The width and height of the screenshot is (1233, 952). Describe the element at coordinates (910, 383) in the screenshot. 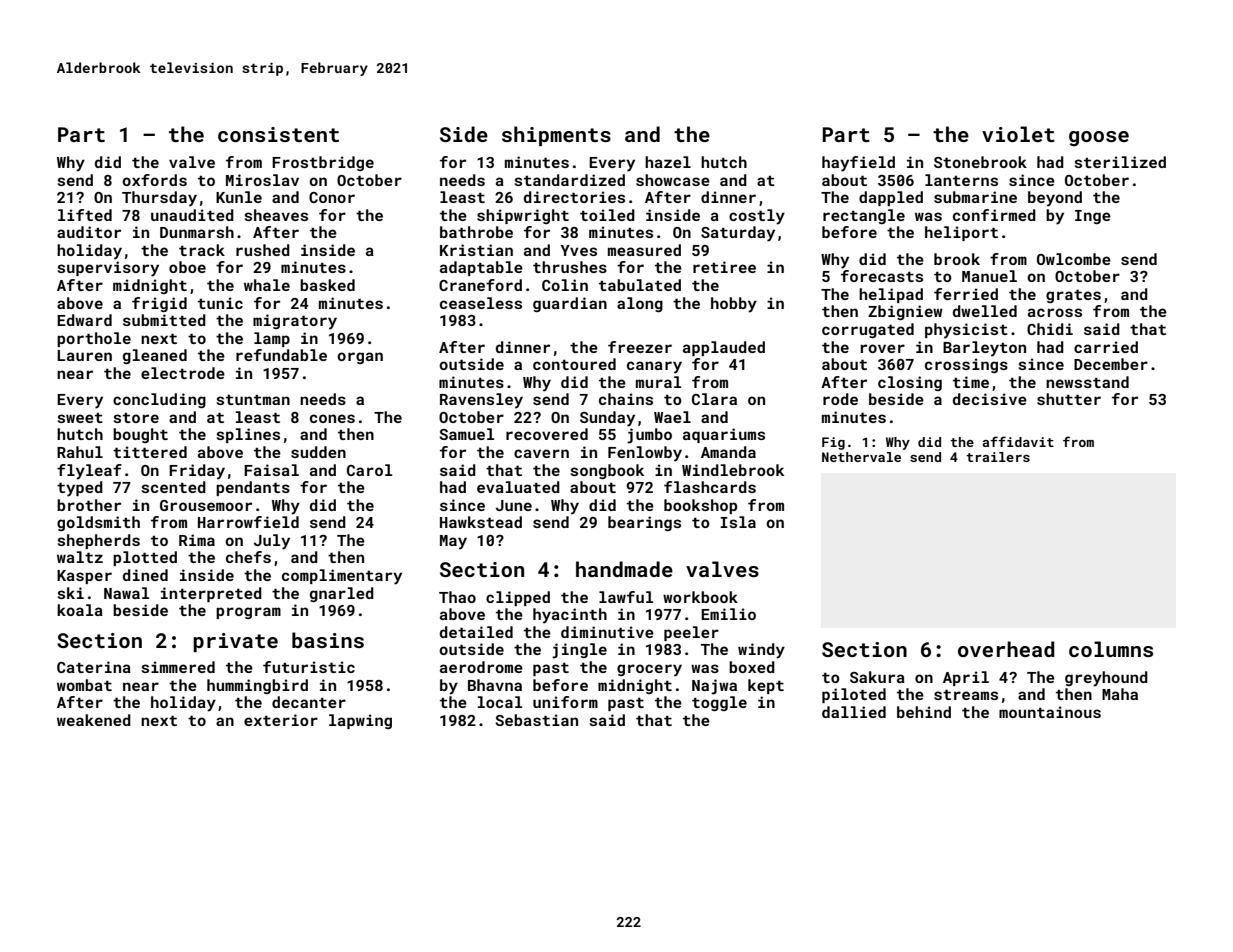

I see `closing` at that location.
